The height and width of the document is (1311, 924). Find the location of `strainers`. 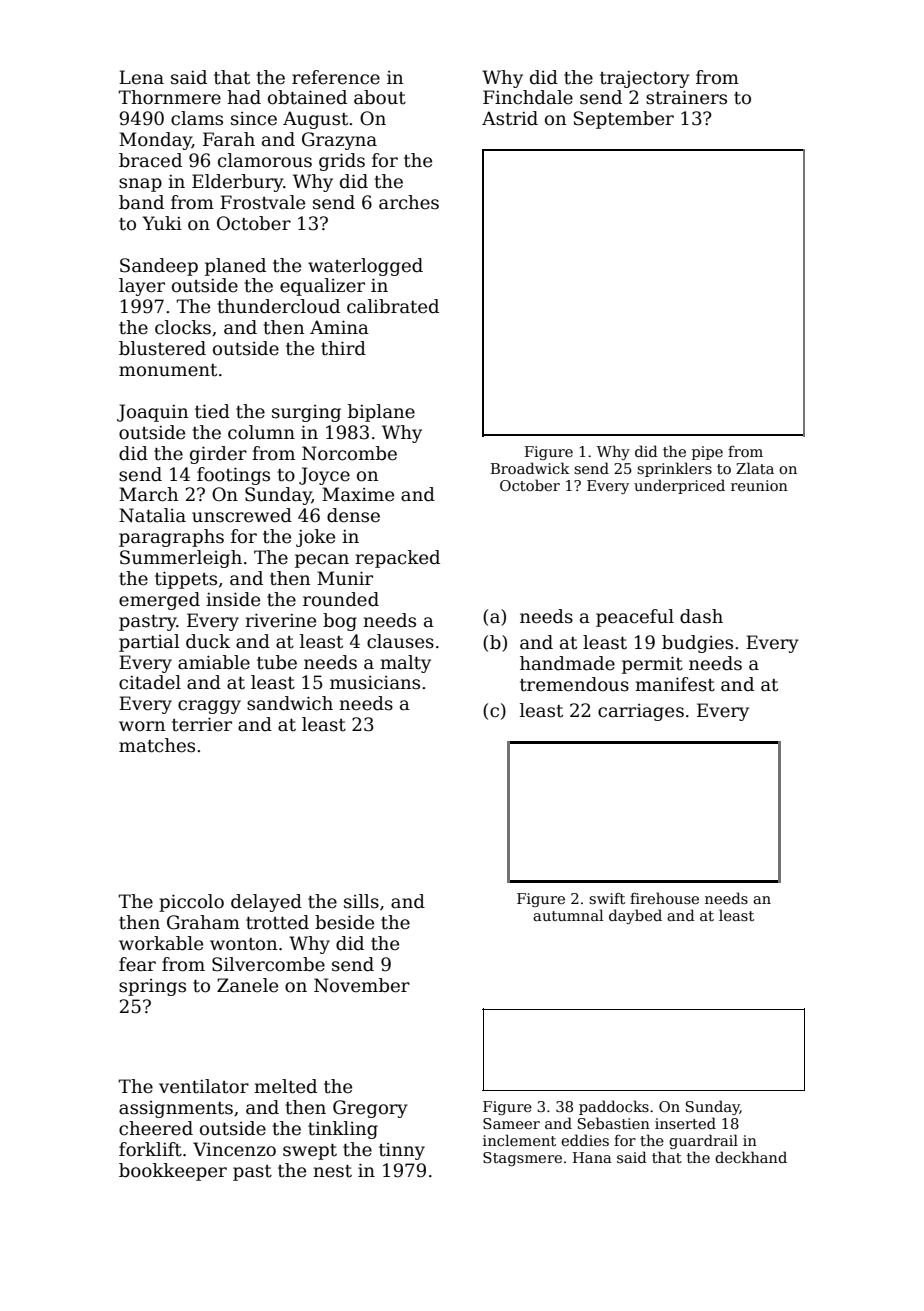

strainers is located at coordinates (686, 97).
